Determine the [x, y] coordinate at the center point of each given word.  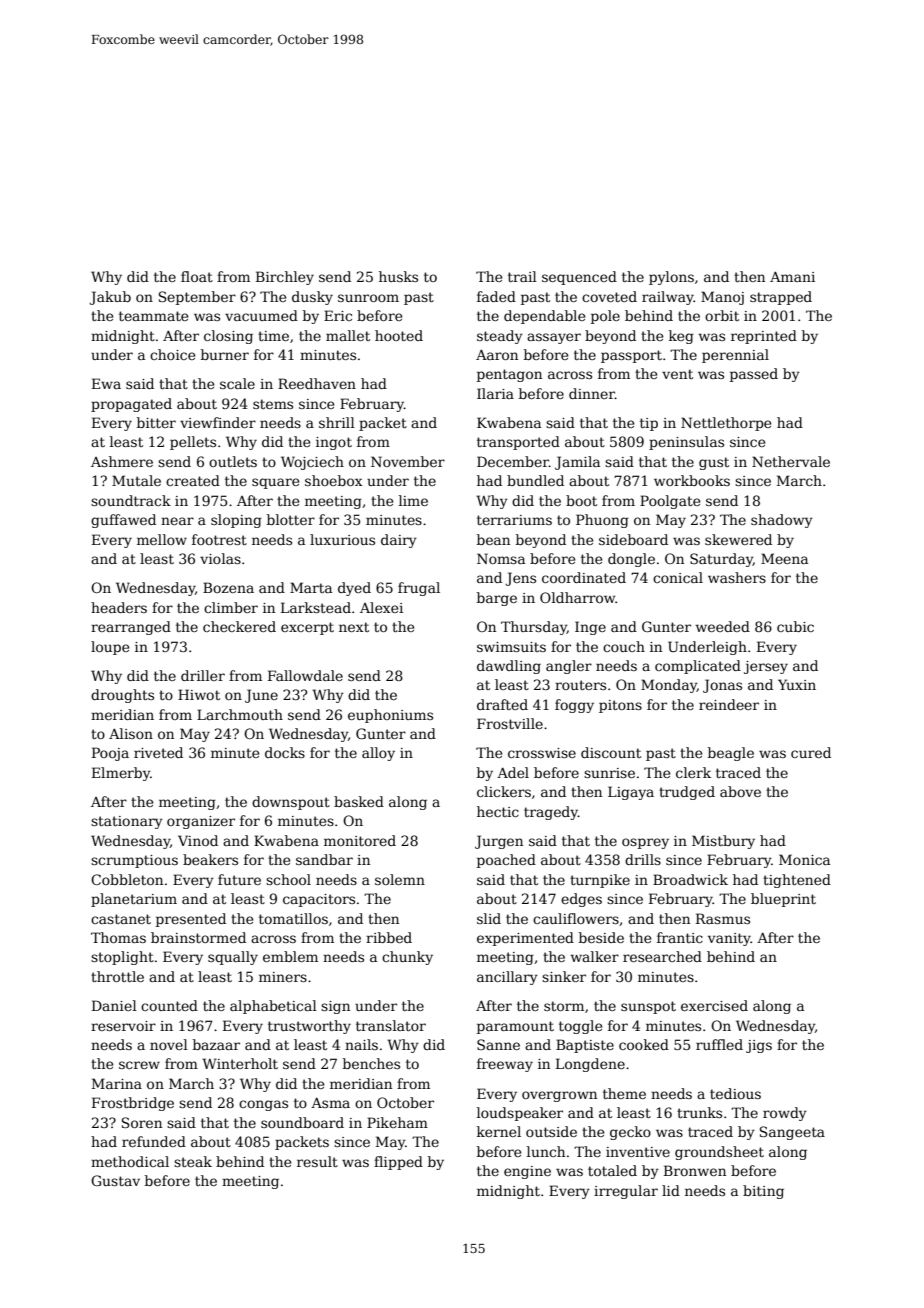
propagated [131, 405]
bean [493, 539]
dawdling [509, 667]
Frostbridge [133, 1104]
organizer [201, 822]
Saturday [721, 560]
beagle [731, 754]
